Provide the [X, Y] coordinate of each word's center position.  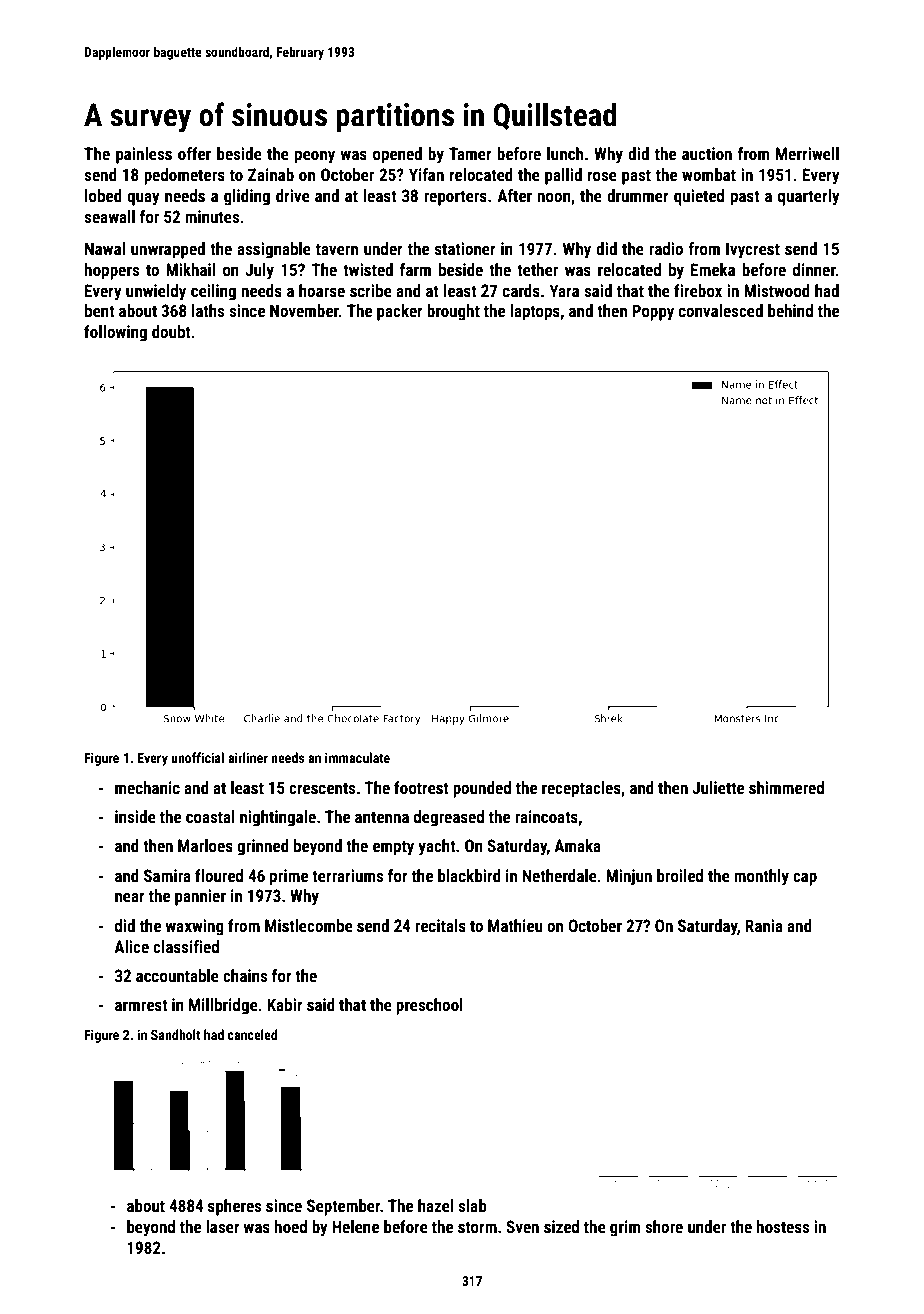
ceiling [213, 292]
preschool [429, 1006]
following [115, 333]
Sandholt [176, 1034]
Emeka [713, 269]
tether [537, 269]
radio [666, 248]
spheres [234, 1207]
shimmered [786, 787]
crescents [322, 788]
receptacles [581, 789]
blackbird [469, 875]
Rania [764, 925]
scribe [371, 290]
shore [664, 1226]
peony [315, 157]
